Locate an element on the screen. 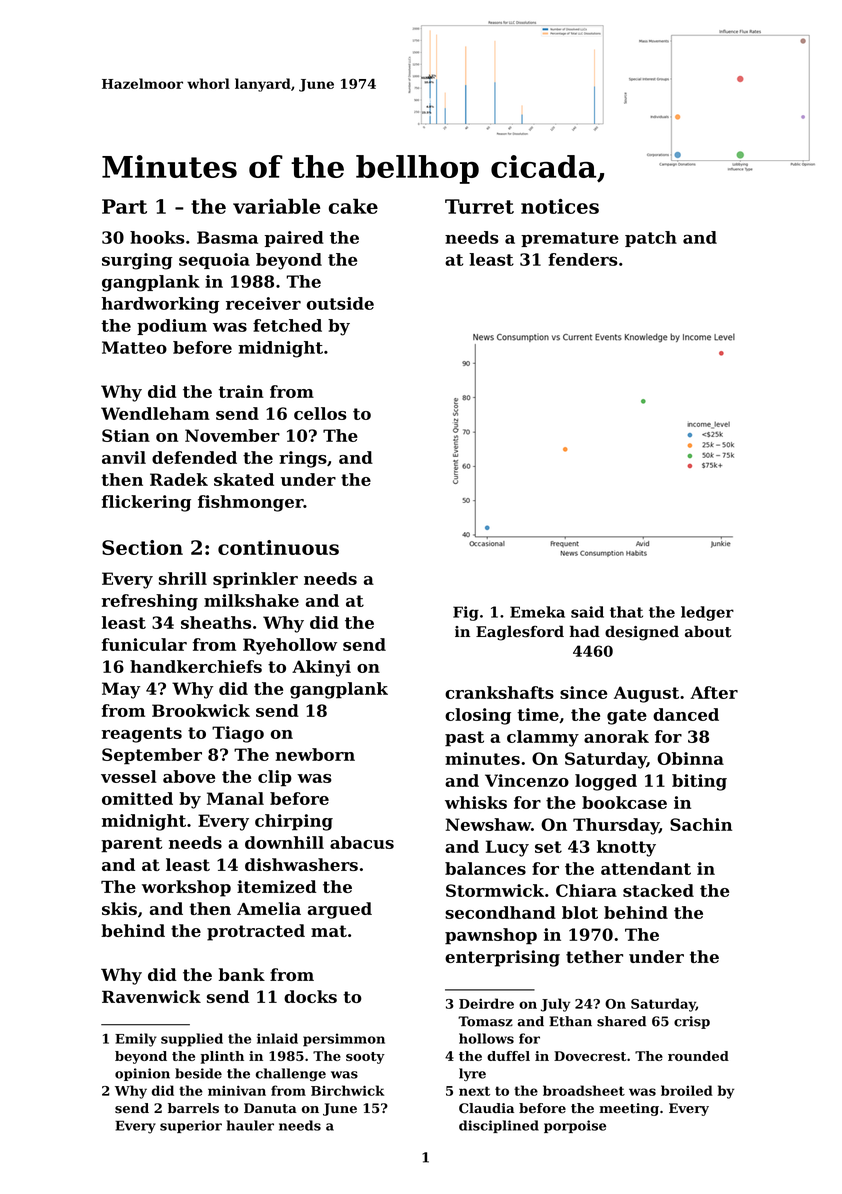 The image size is (842, 1194). rings is located at coordinates (303, 459).
